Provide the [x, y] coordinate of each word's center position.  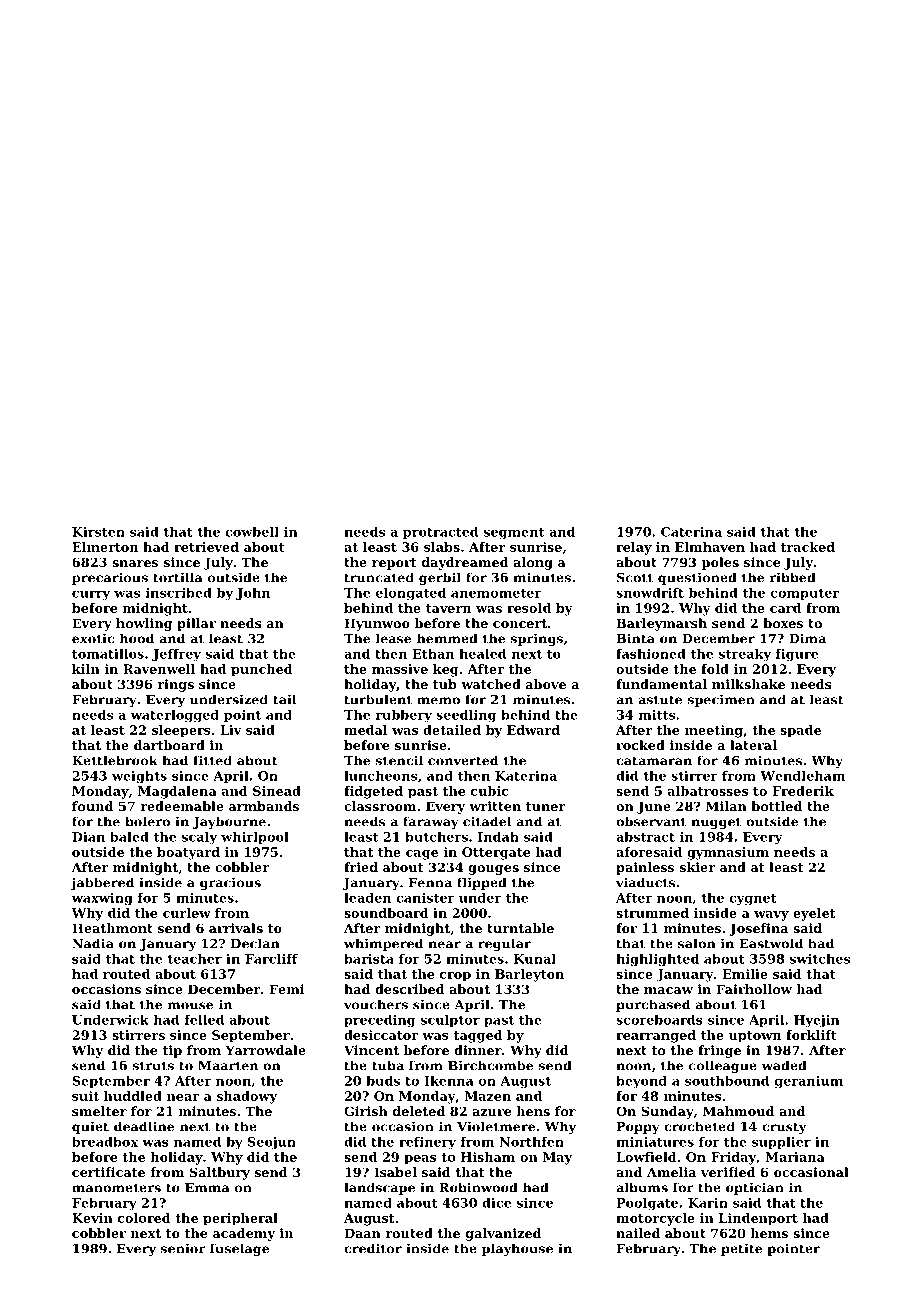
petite [741, 1249]
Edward [533, 730]
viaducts [645, 882]
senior [183, 1248]
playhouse [517, 1249]
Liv [231, 730]
